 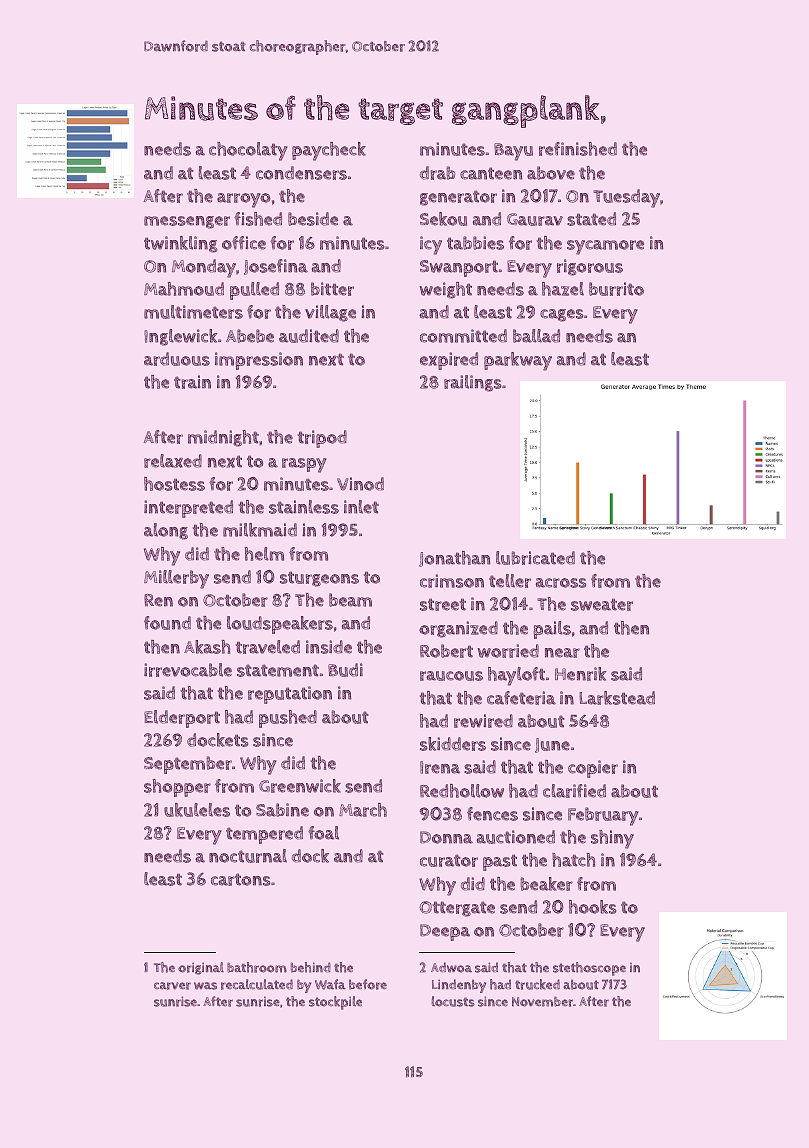 What do you see at coordinates (360, 484) in the page?
I see `Vinod` at bounding box center [360, 484].
